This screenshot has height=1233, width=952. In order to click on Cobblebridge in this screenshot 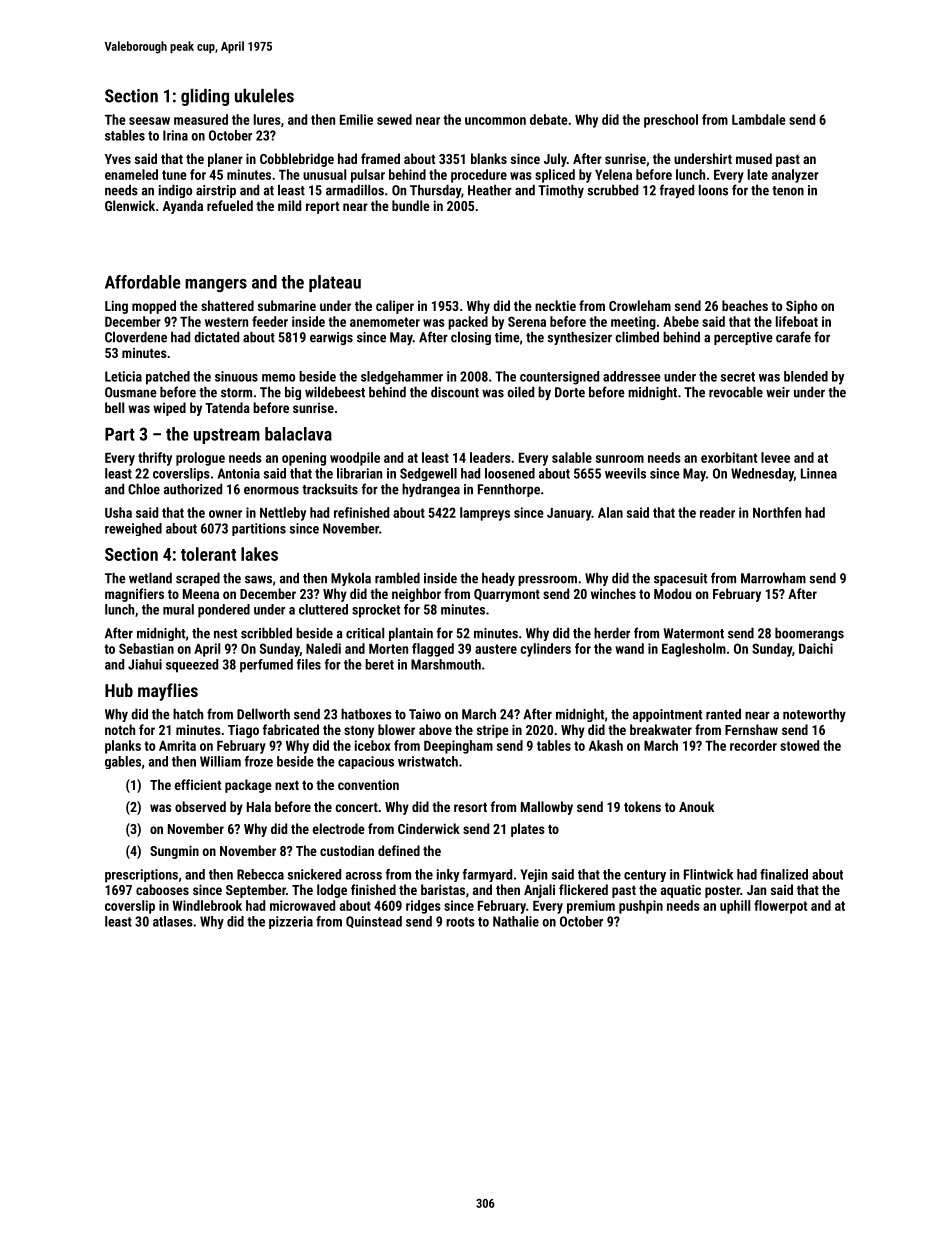, I will do `click(297, 160)`.
